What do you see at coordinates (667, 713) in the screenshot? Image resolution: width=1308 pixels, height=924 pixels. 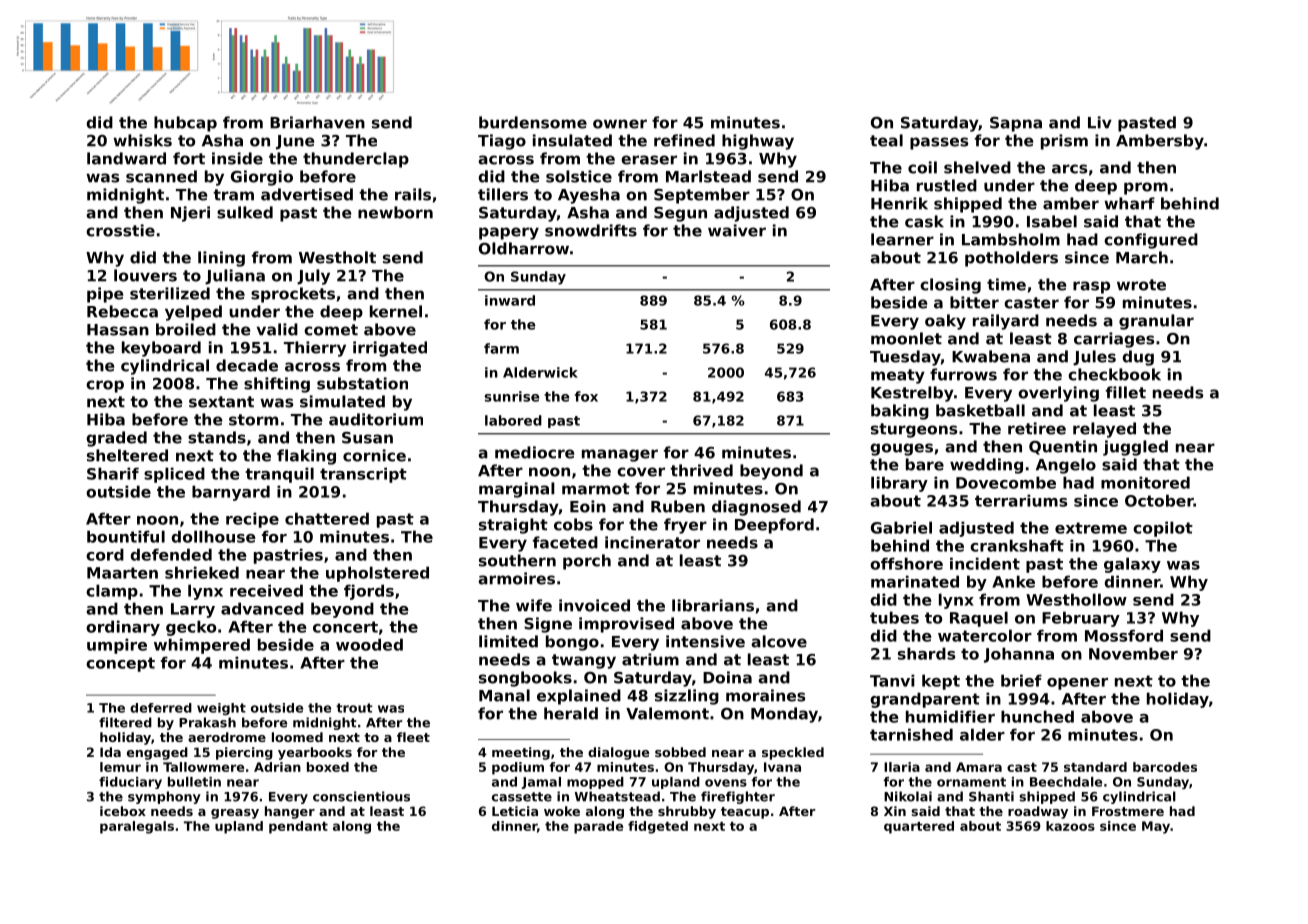 I see `Valemont` at bounding box center [667, 713].
